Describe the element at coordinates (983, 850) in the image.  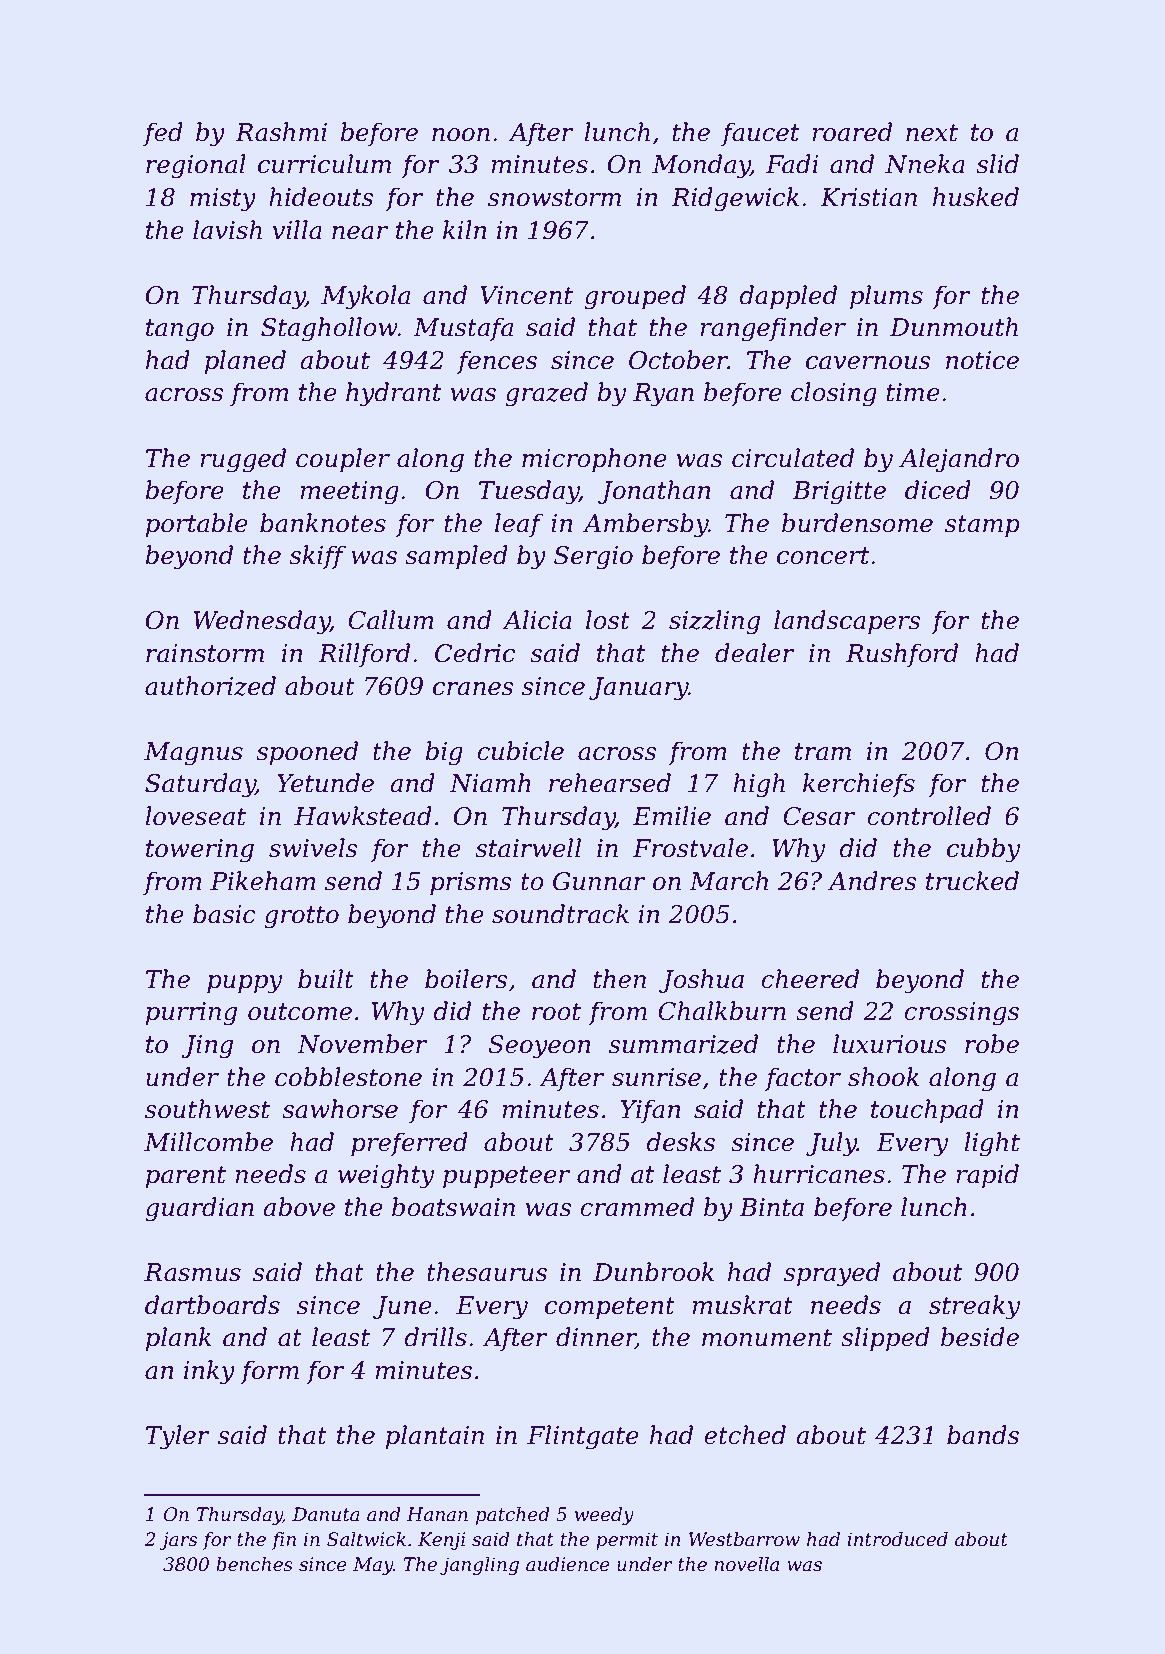
I see `cubby` at that location.
